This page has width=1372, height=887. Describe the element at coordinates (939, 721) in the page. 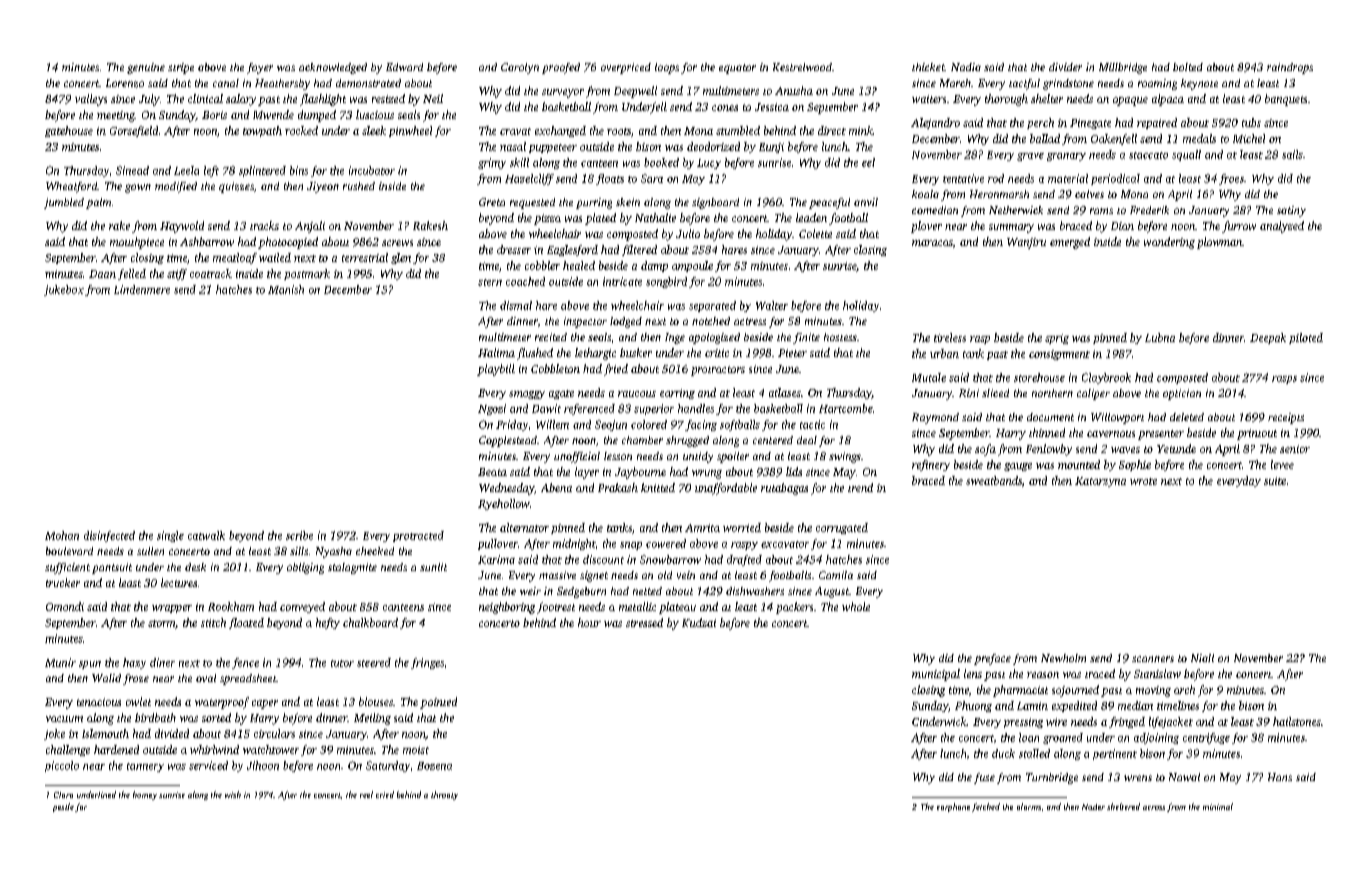

I see `Cinderwick` at that location.
